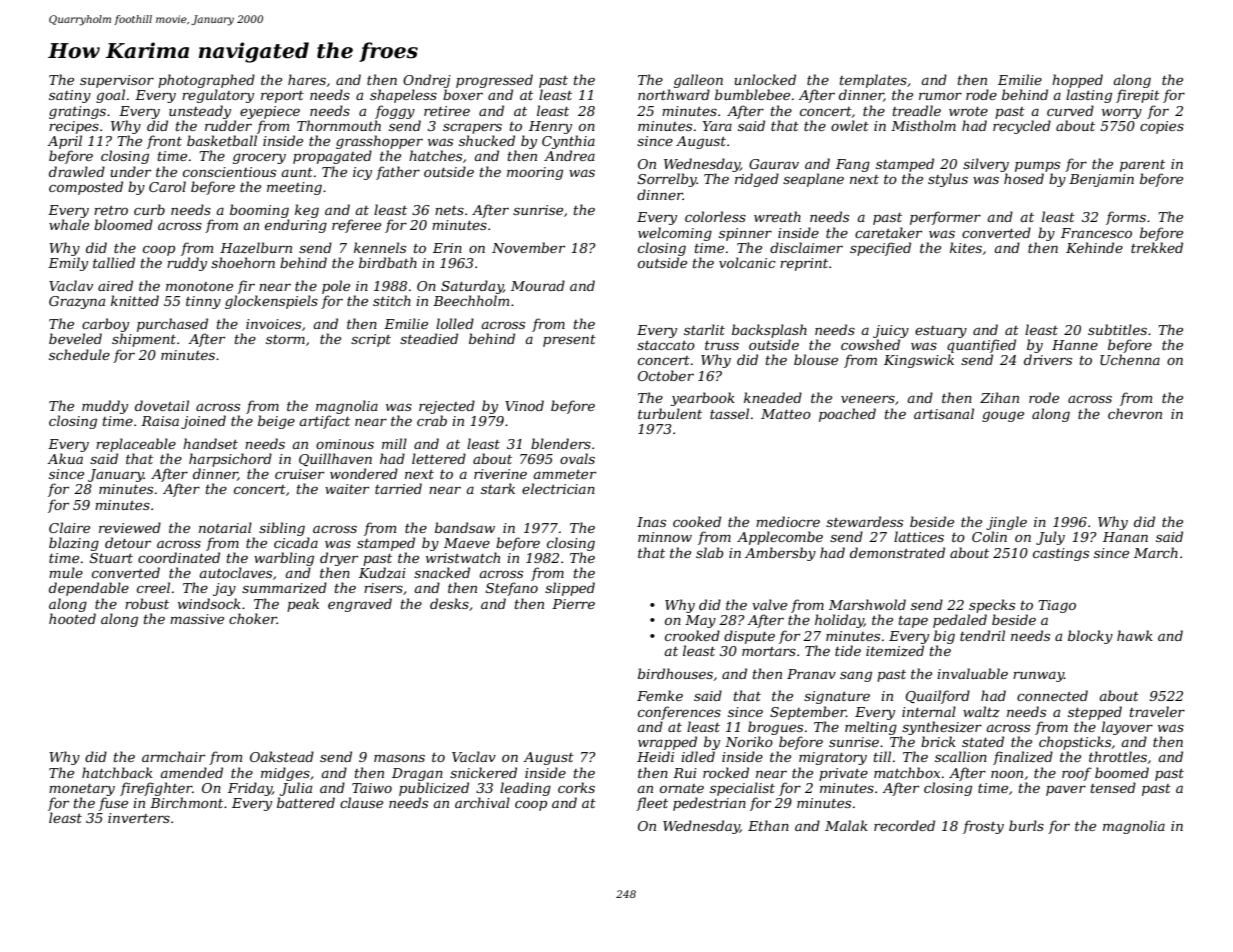 This screenshot has height=952, width=1233. Describe the element at coordinates (700, 621) in the screenshot. I see `May` at that location.
